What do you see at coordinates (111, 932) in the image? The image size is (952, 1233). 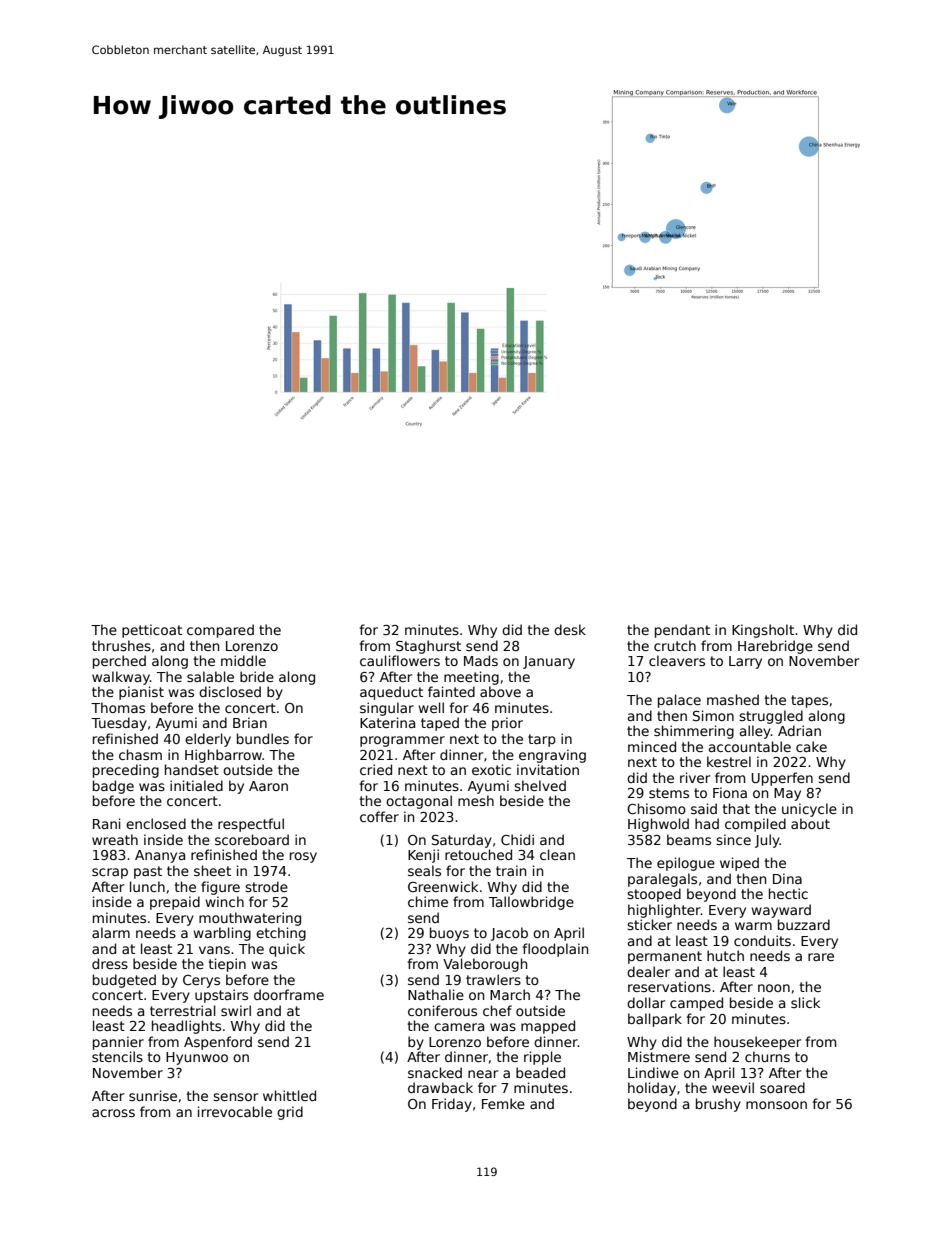 I see `alarm` at bounding box center [111, 932].
